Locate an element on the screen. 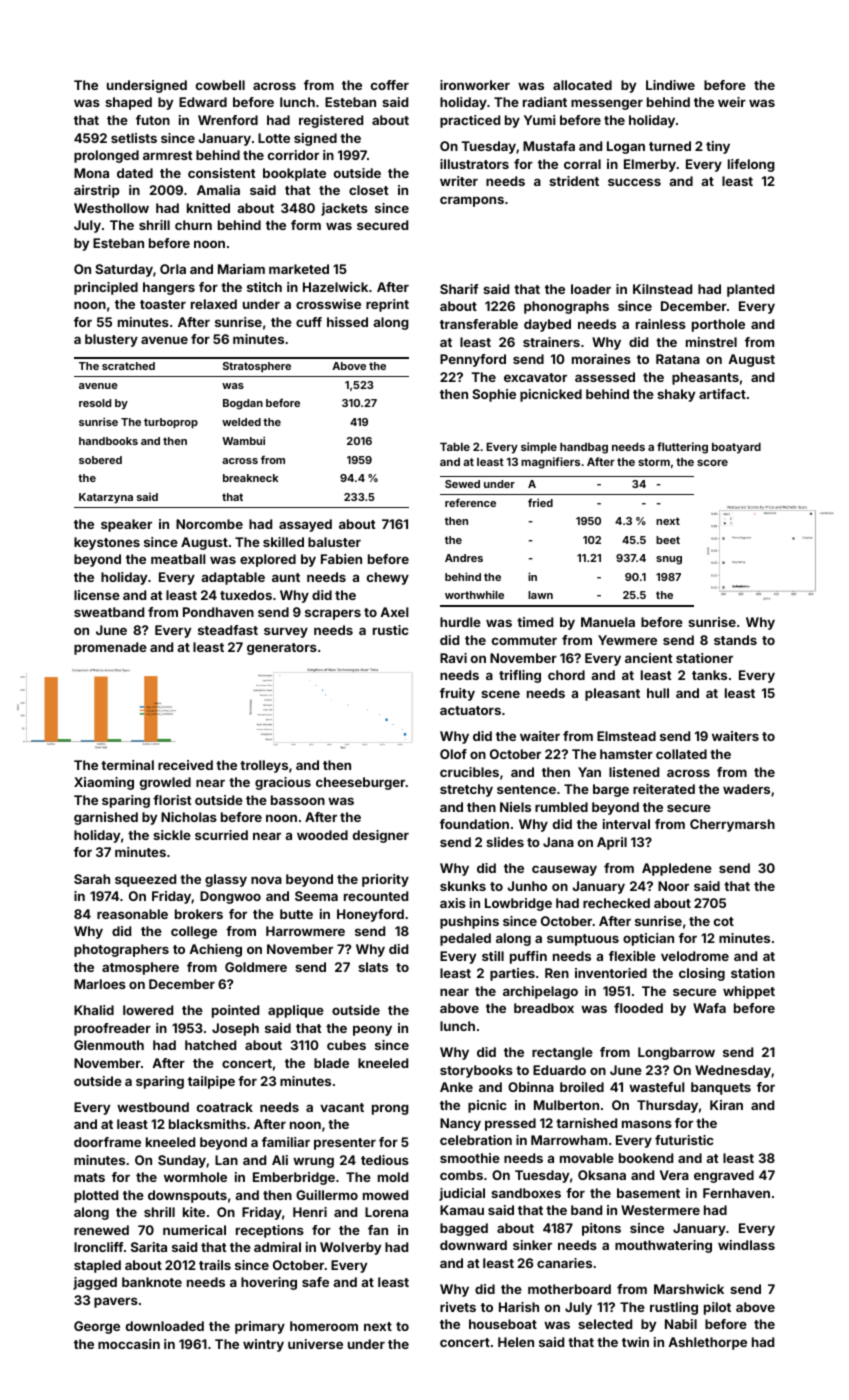 The image size is (849, 1400). hurdle is located at coordinates (460, 622).
